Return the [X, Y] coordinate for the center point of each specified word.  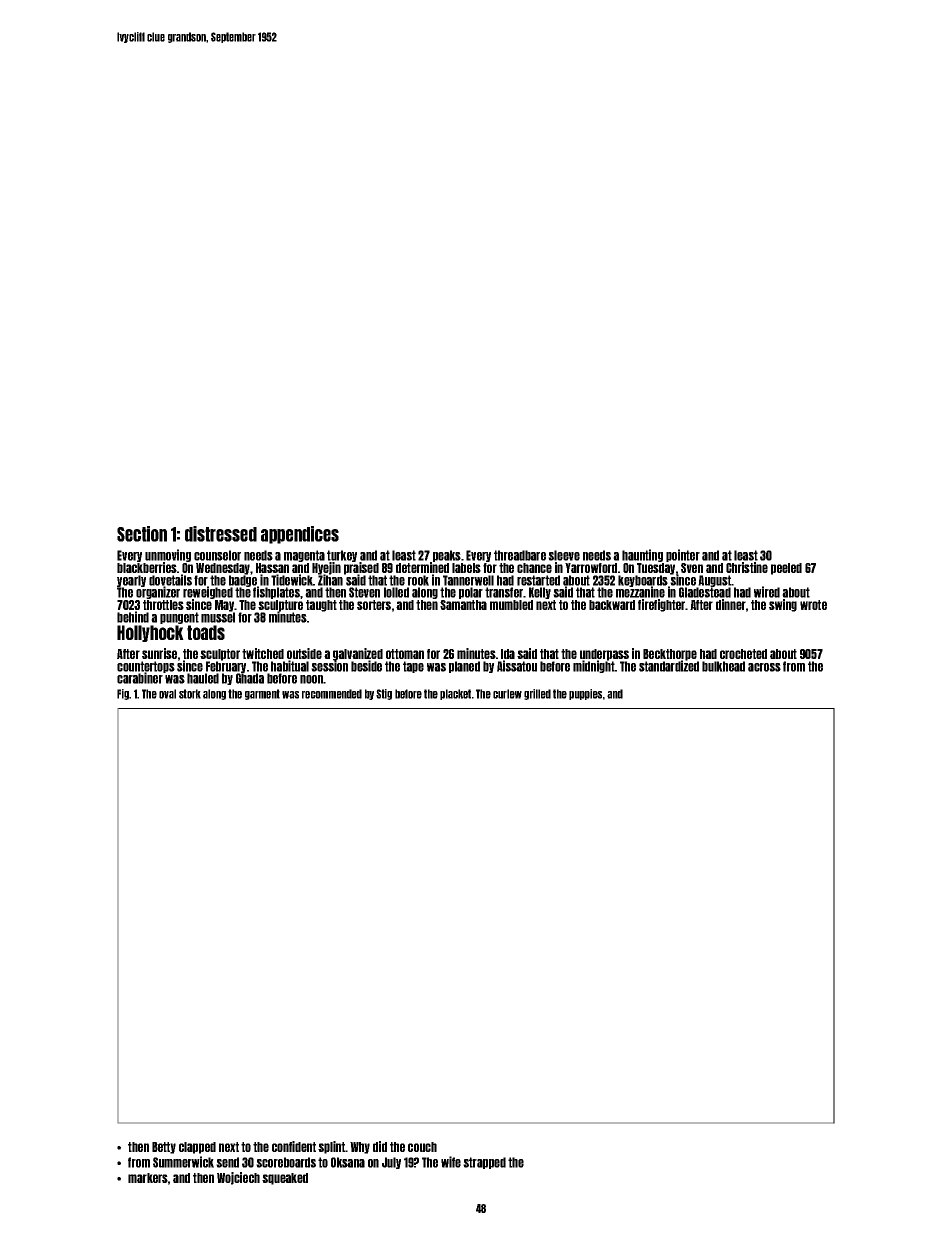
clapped [197, 1148]
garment [262, 694]
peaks [447, 556]
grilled [537, 694]
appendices [300, 535]
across [764, 667]
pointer [683, 555]
